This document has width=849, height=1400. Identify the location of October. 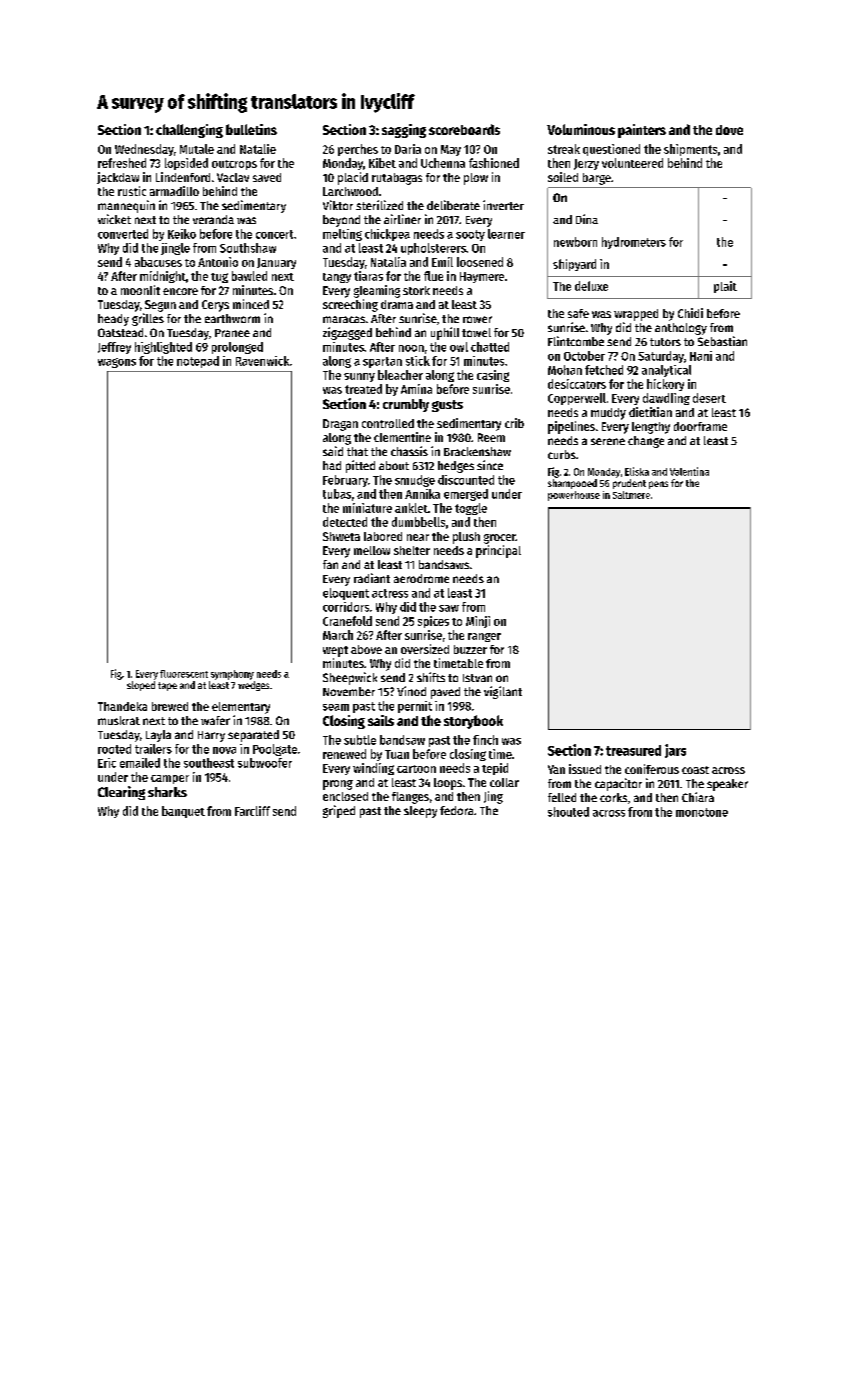
(584, 356).
